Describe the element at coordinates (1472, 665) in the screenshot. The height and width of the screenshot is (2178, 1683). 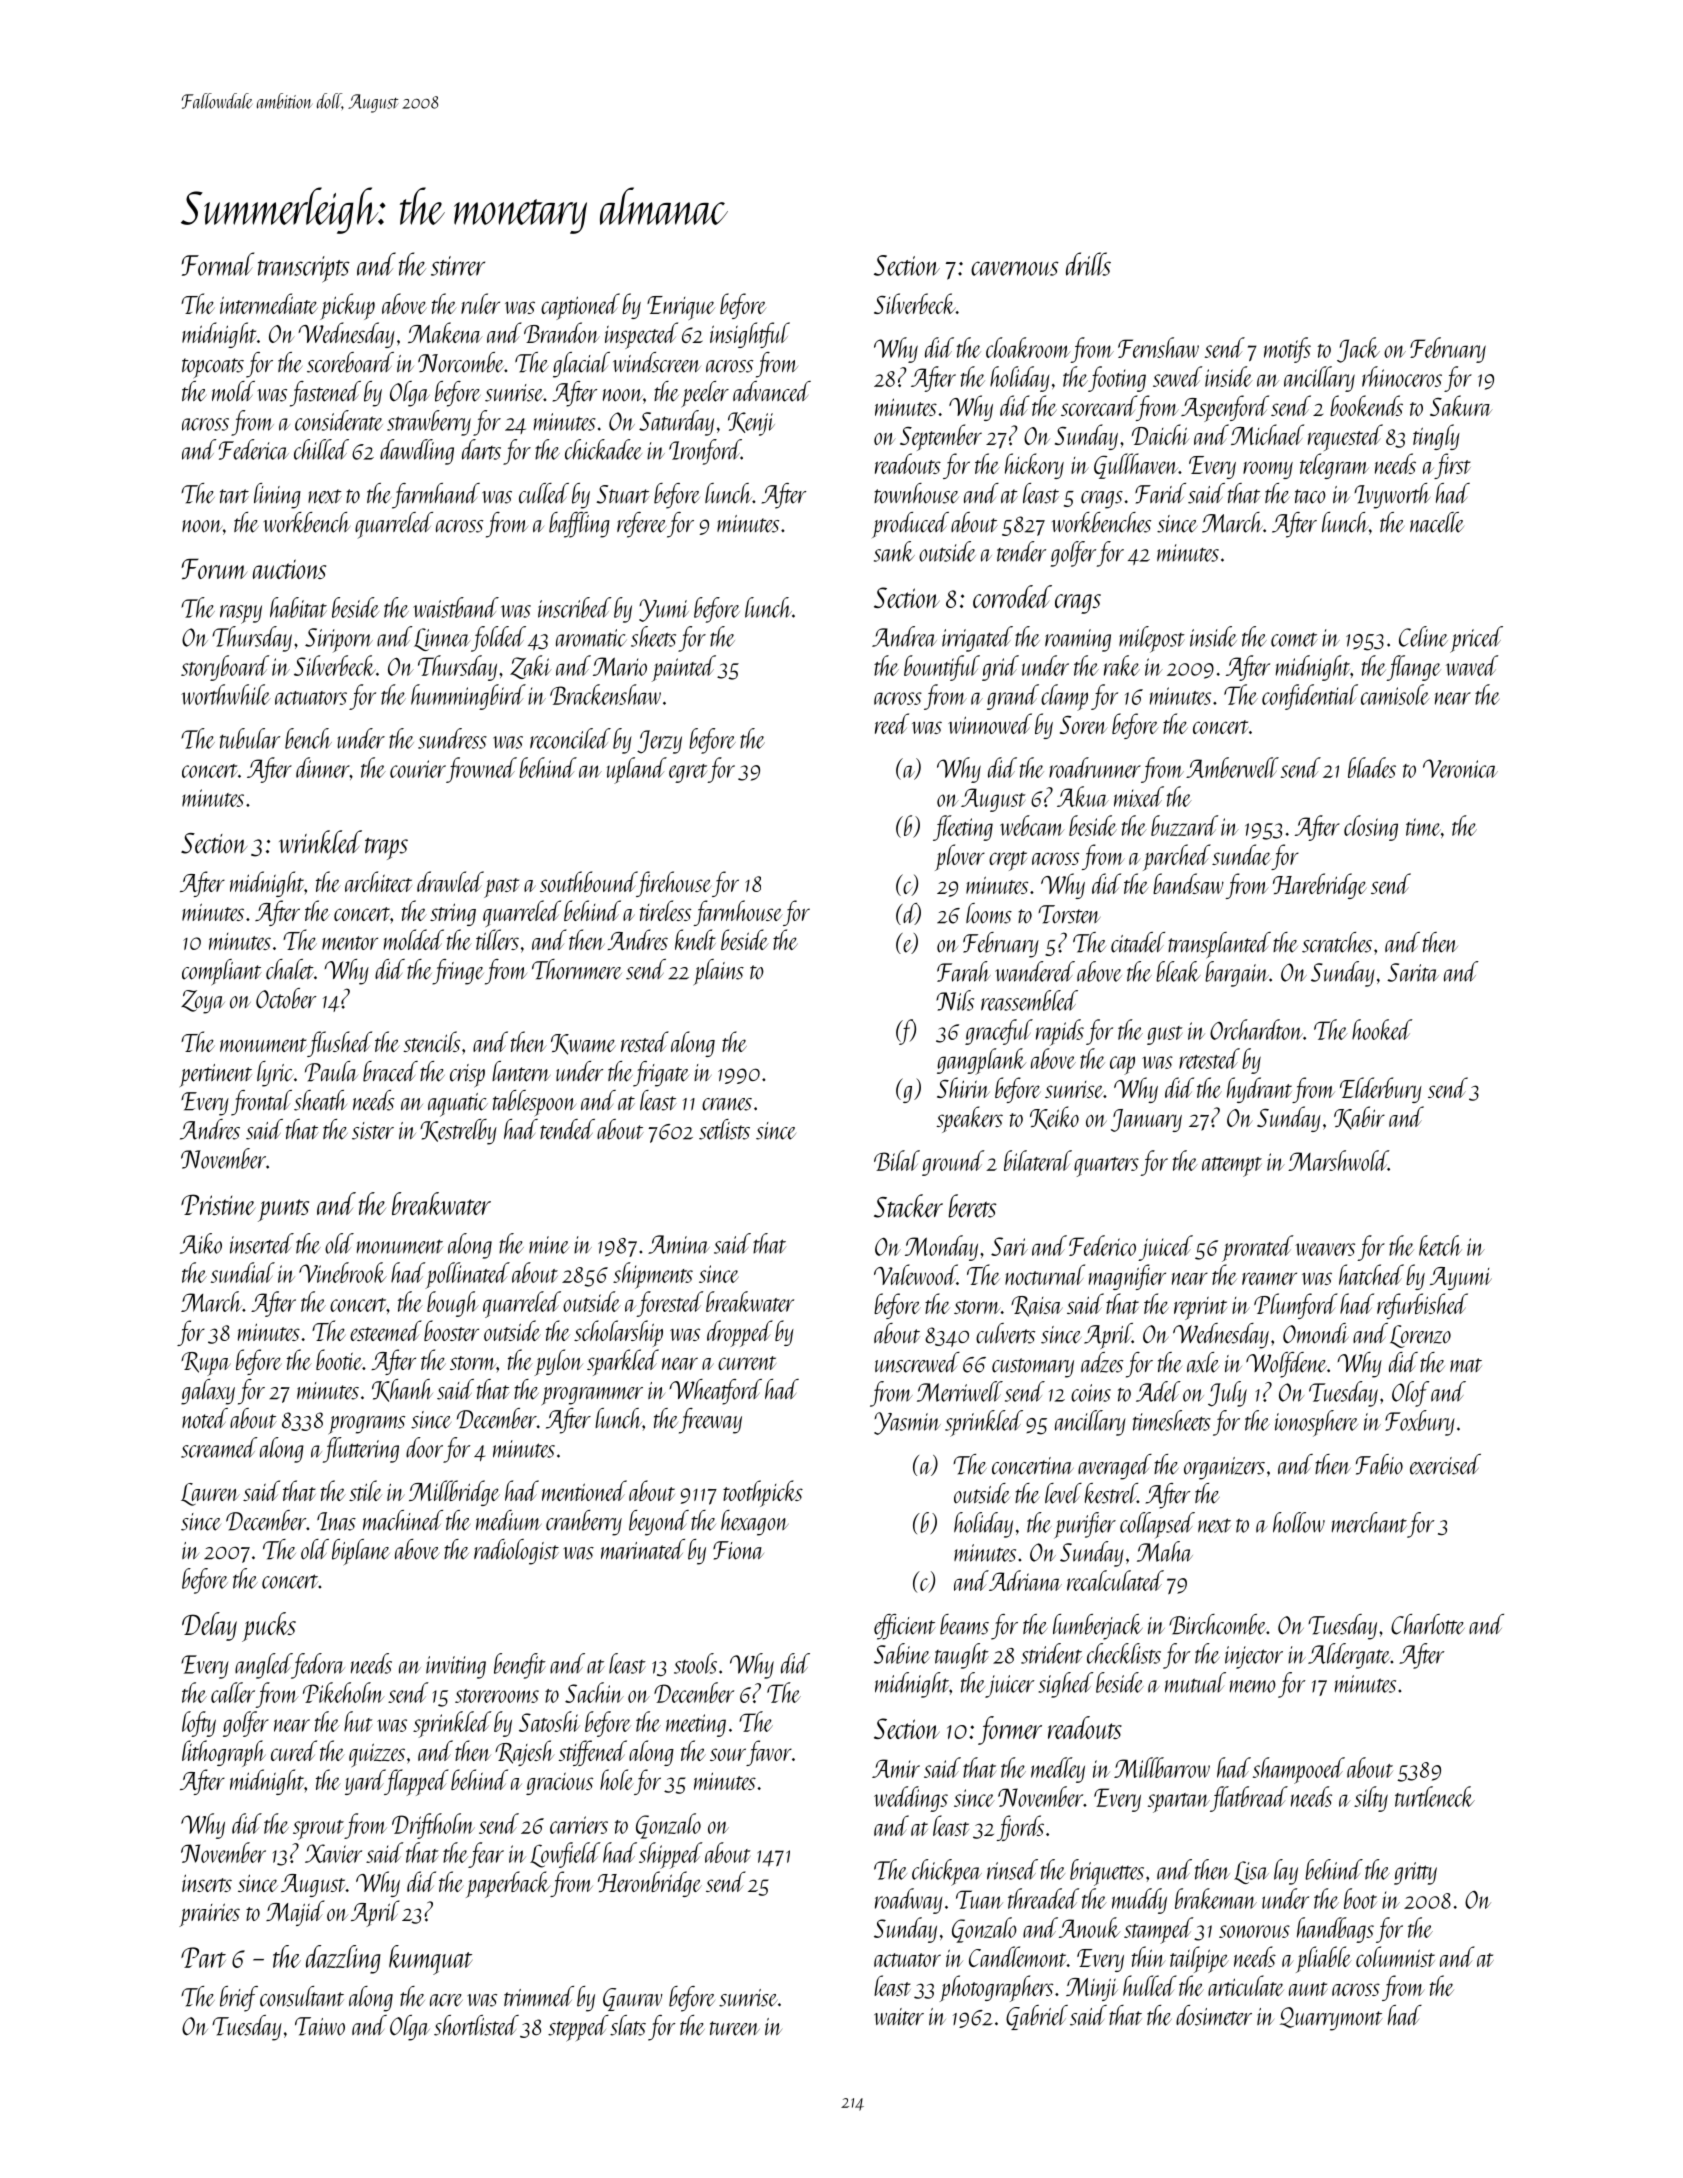
I see `waved` at that location.
